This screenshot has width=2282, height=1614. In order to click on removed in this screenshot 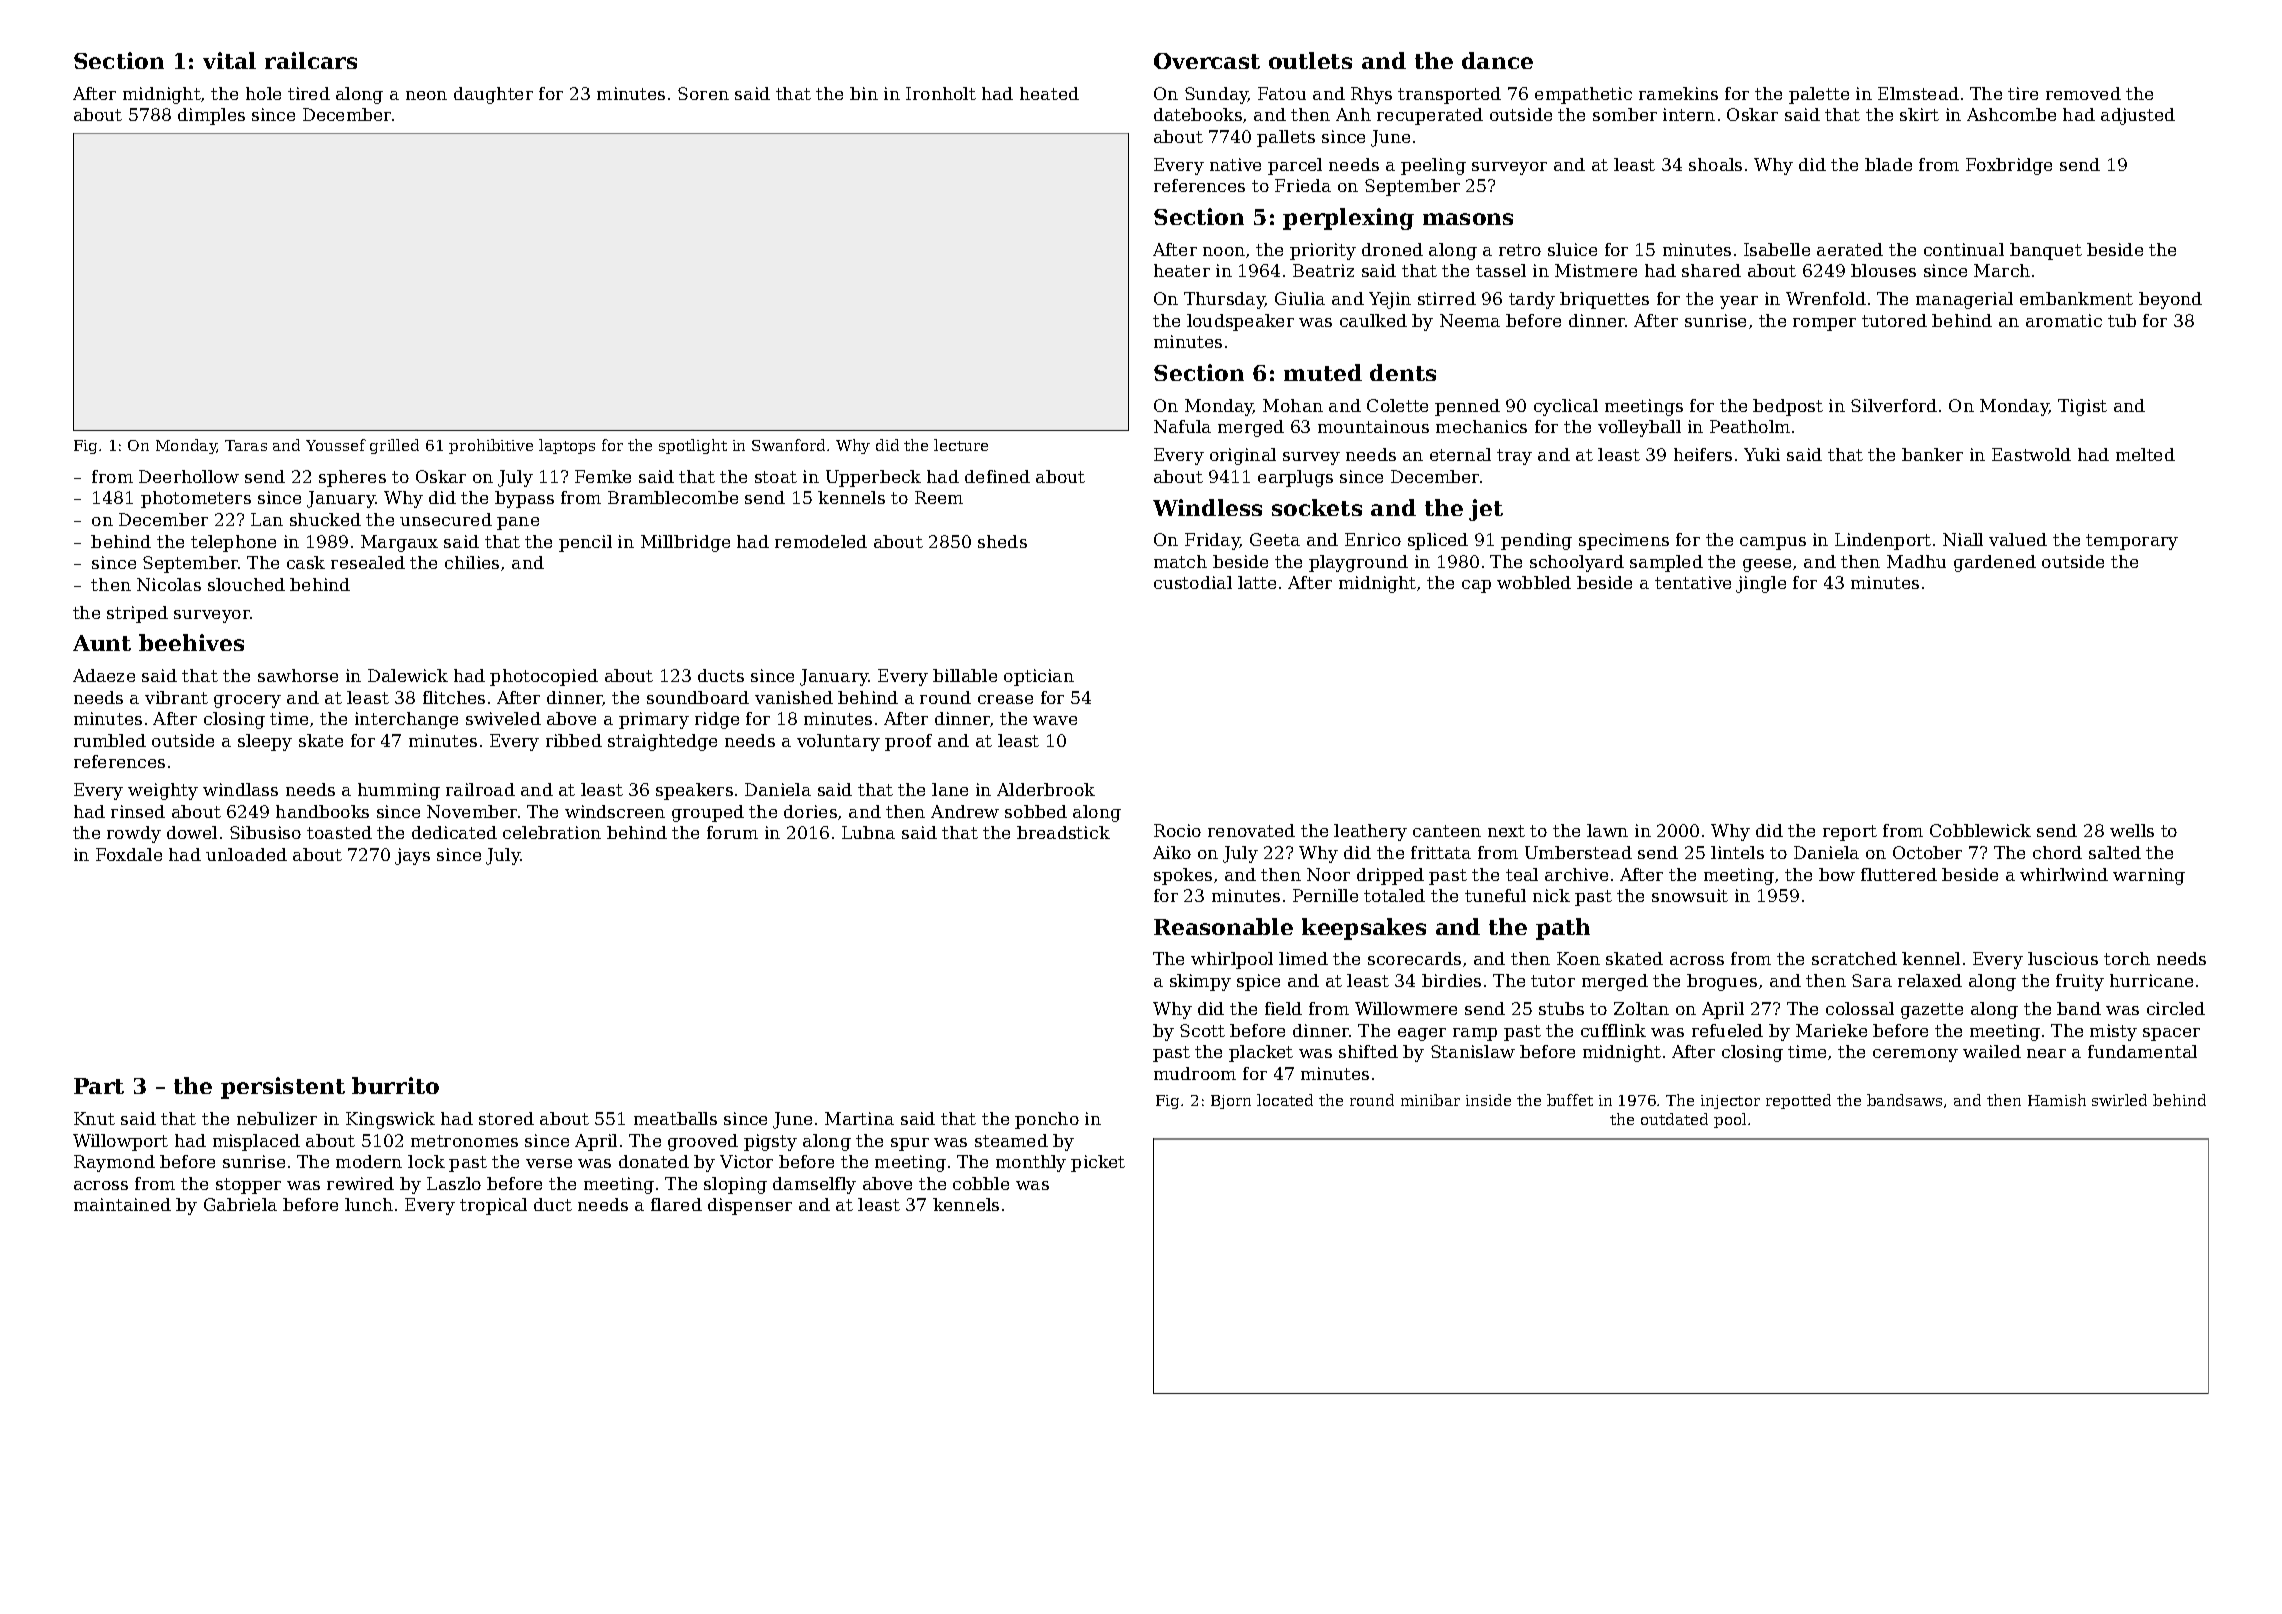, I will do `click(2083, 93)`.
